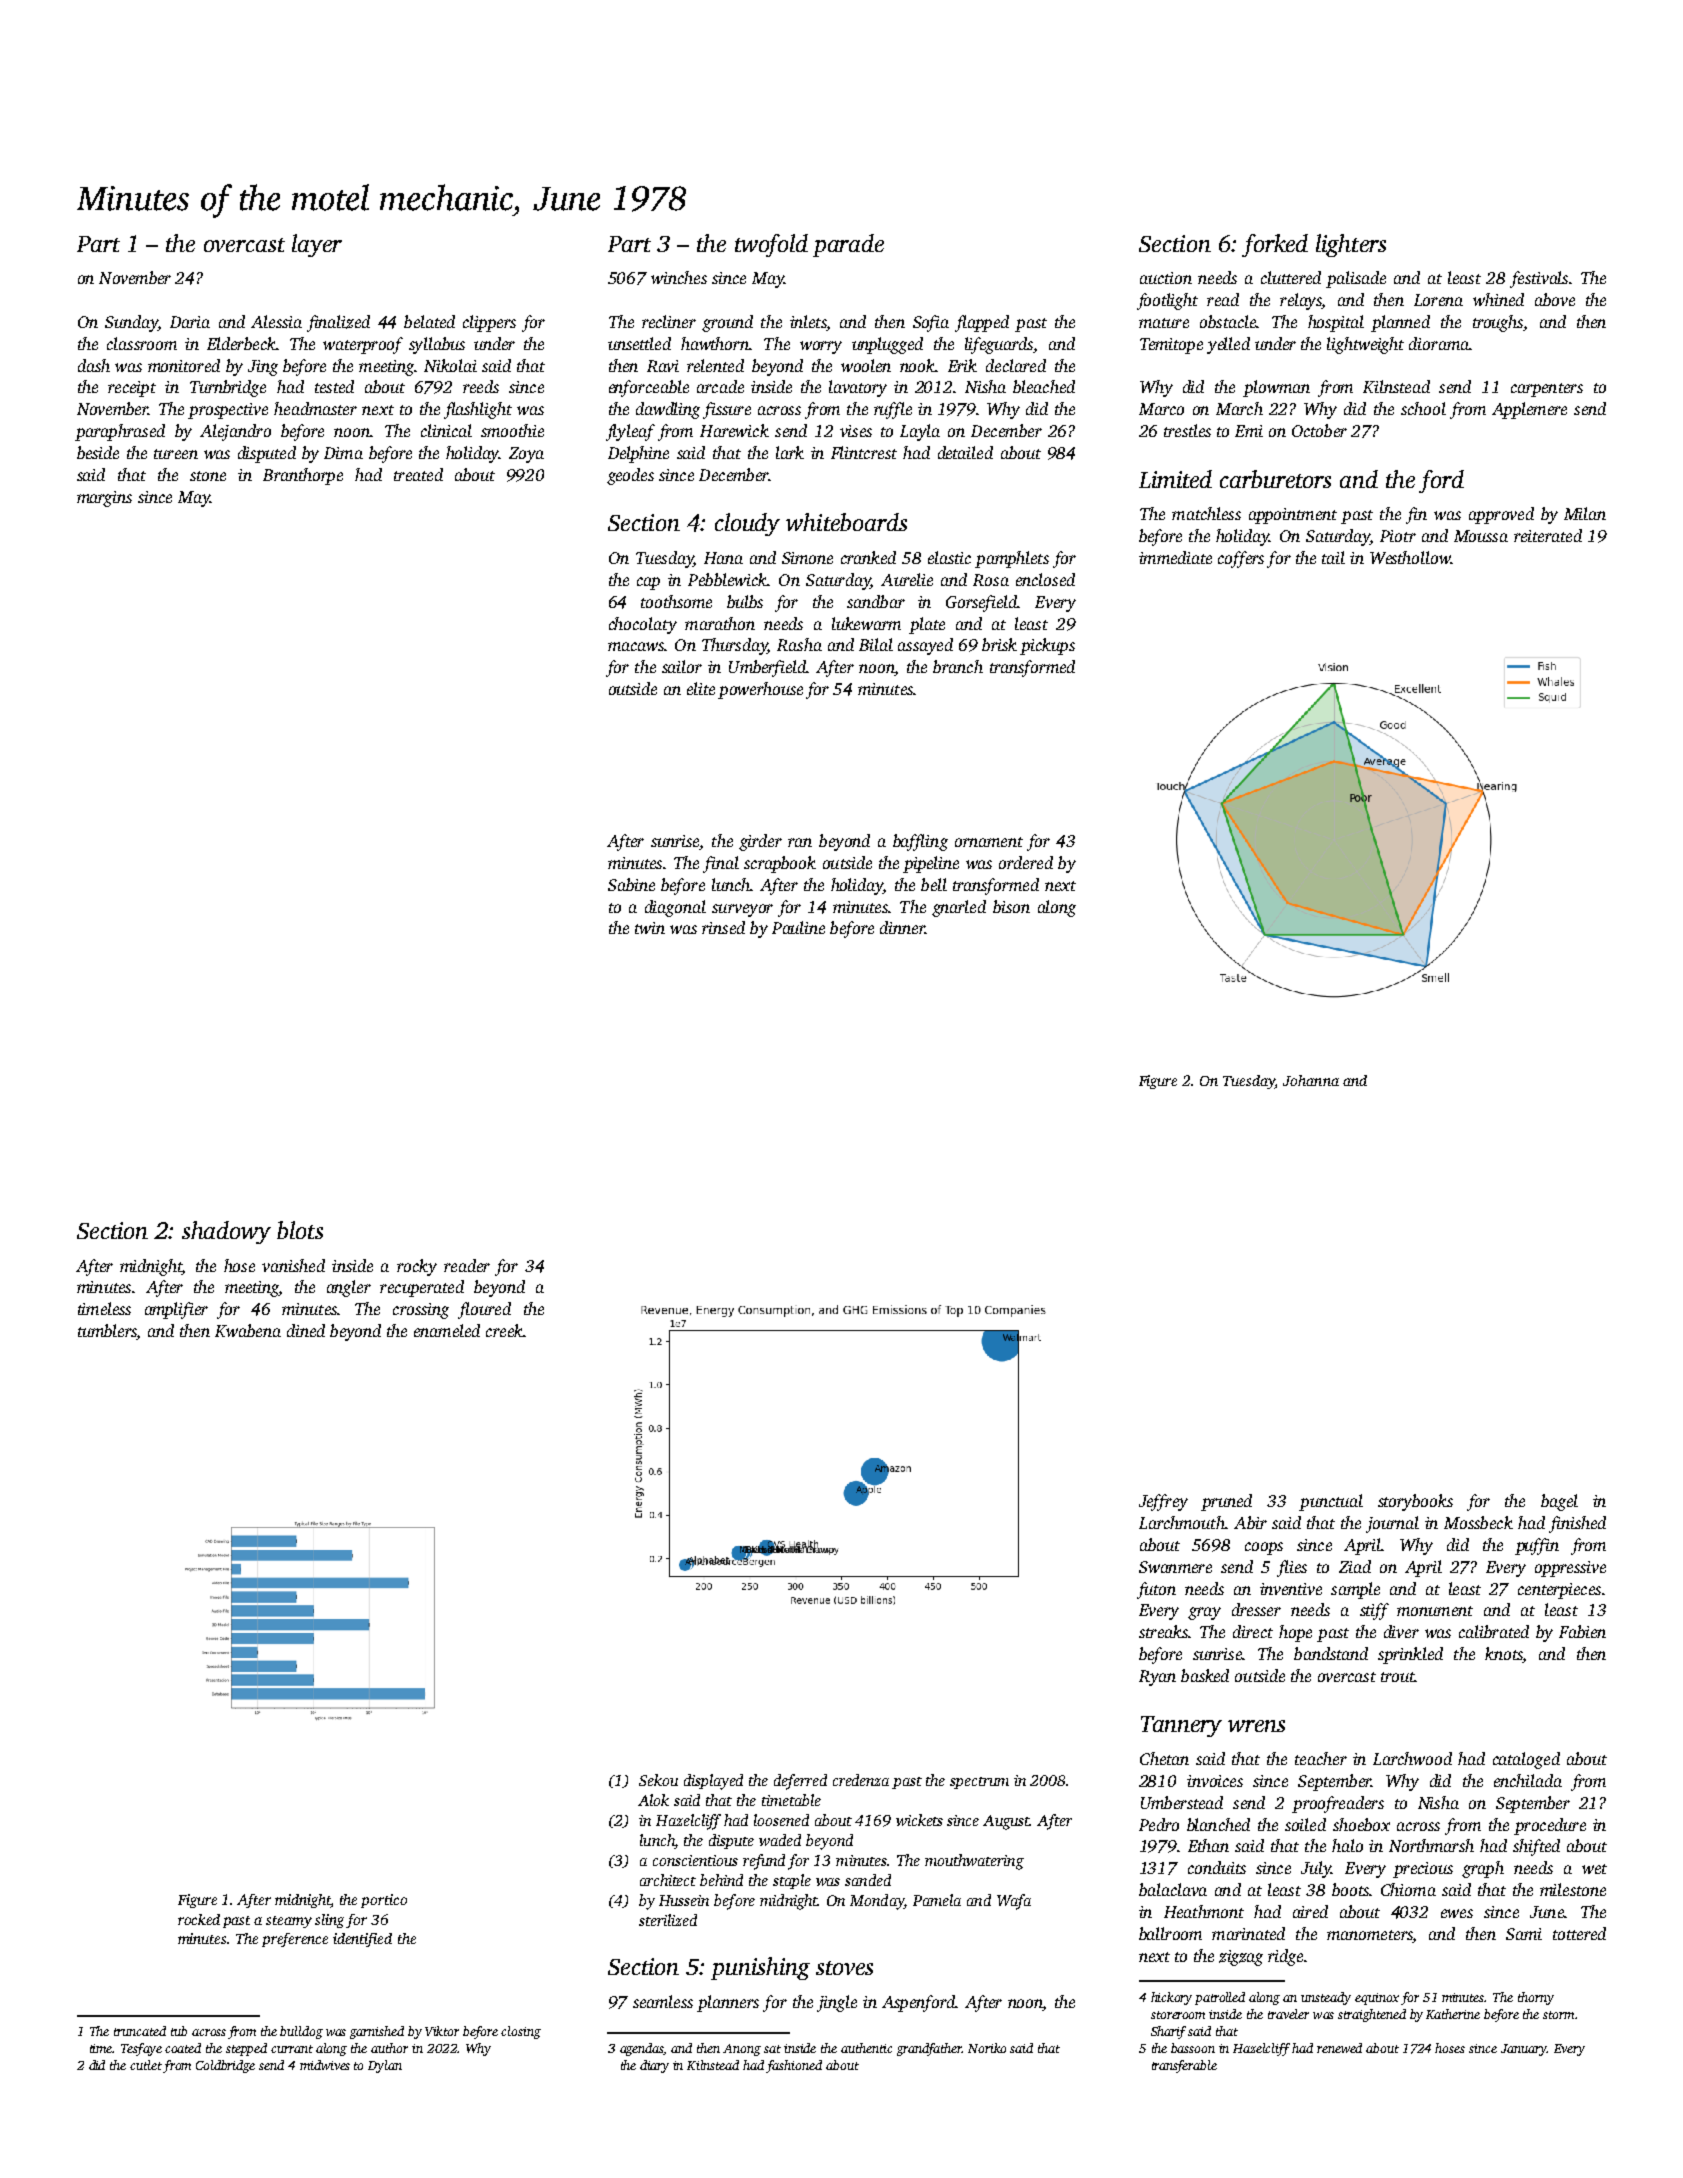 This image has width=1683, height=2178. What do you see at coordinates (1351, 245) in the image?
I see `lighters` at bounding box center [1351, 245].
